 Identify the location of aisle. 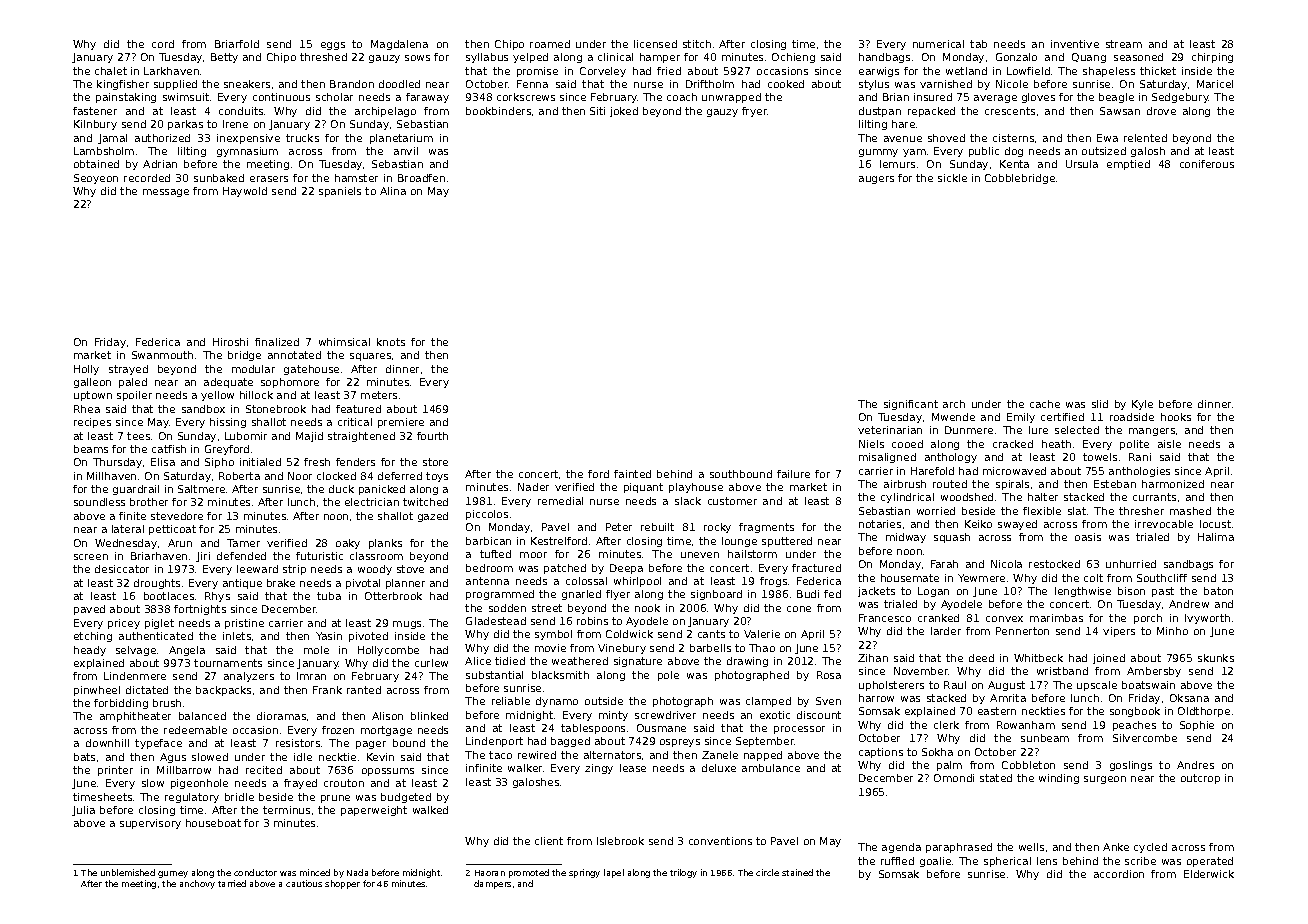
(1169, 444).
